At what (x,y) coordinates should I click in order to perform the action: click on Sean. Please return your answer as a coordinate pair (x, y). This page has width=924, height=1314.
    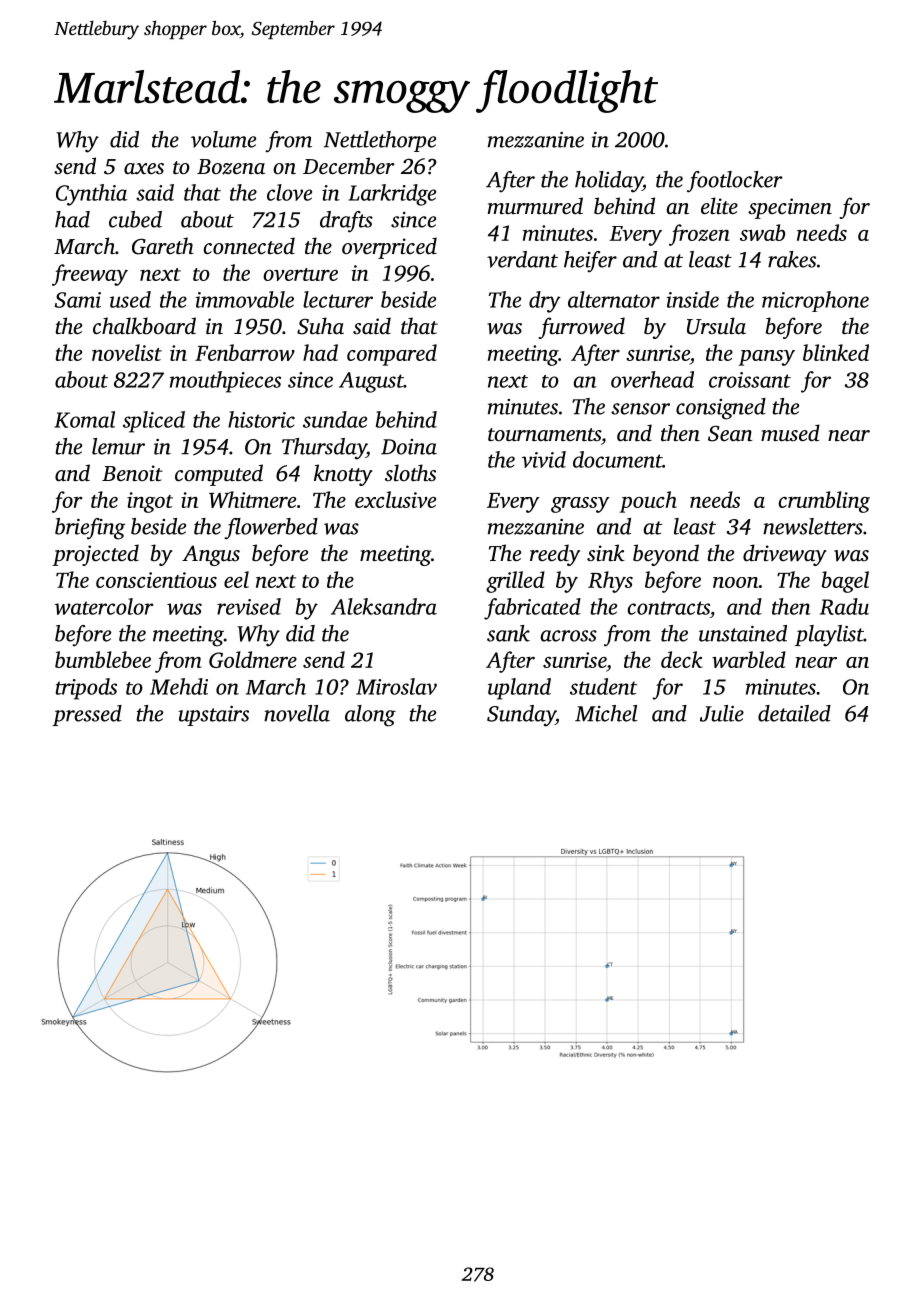
    Looking at the image, I should click on (730, 433).
